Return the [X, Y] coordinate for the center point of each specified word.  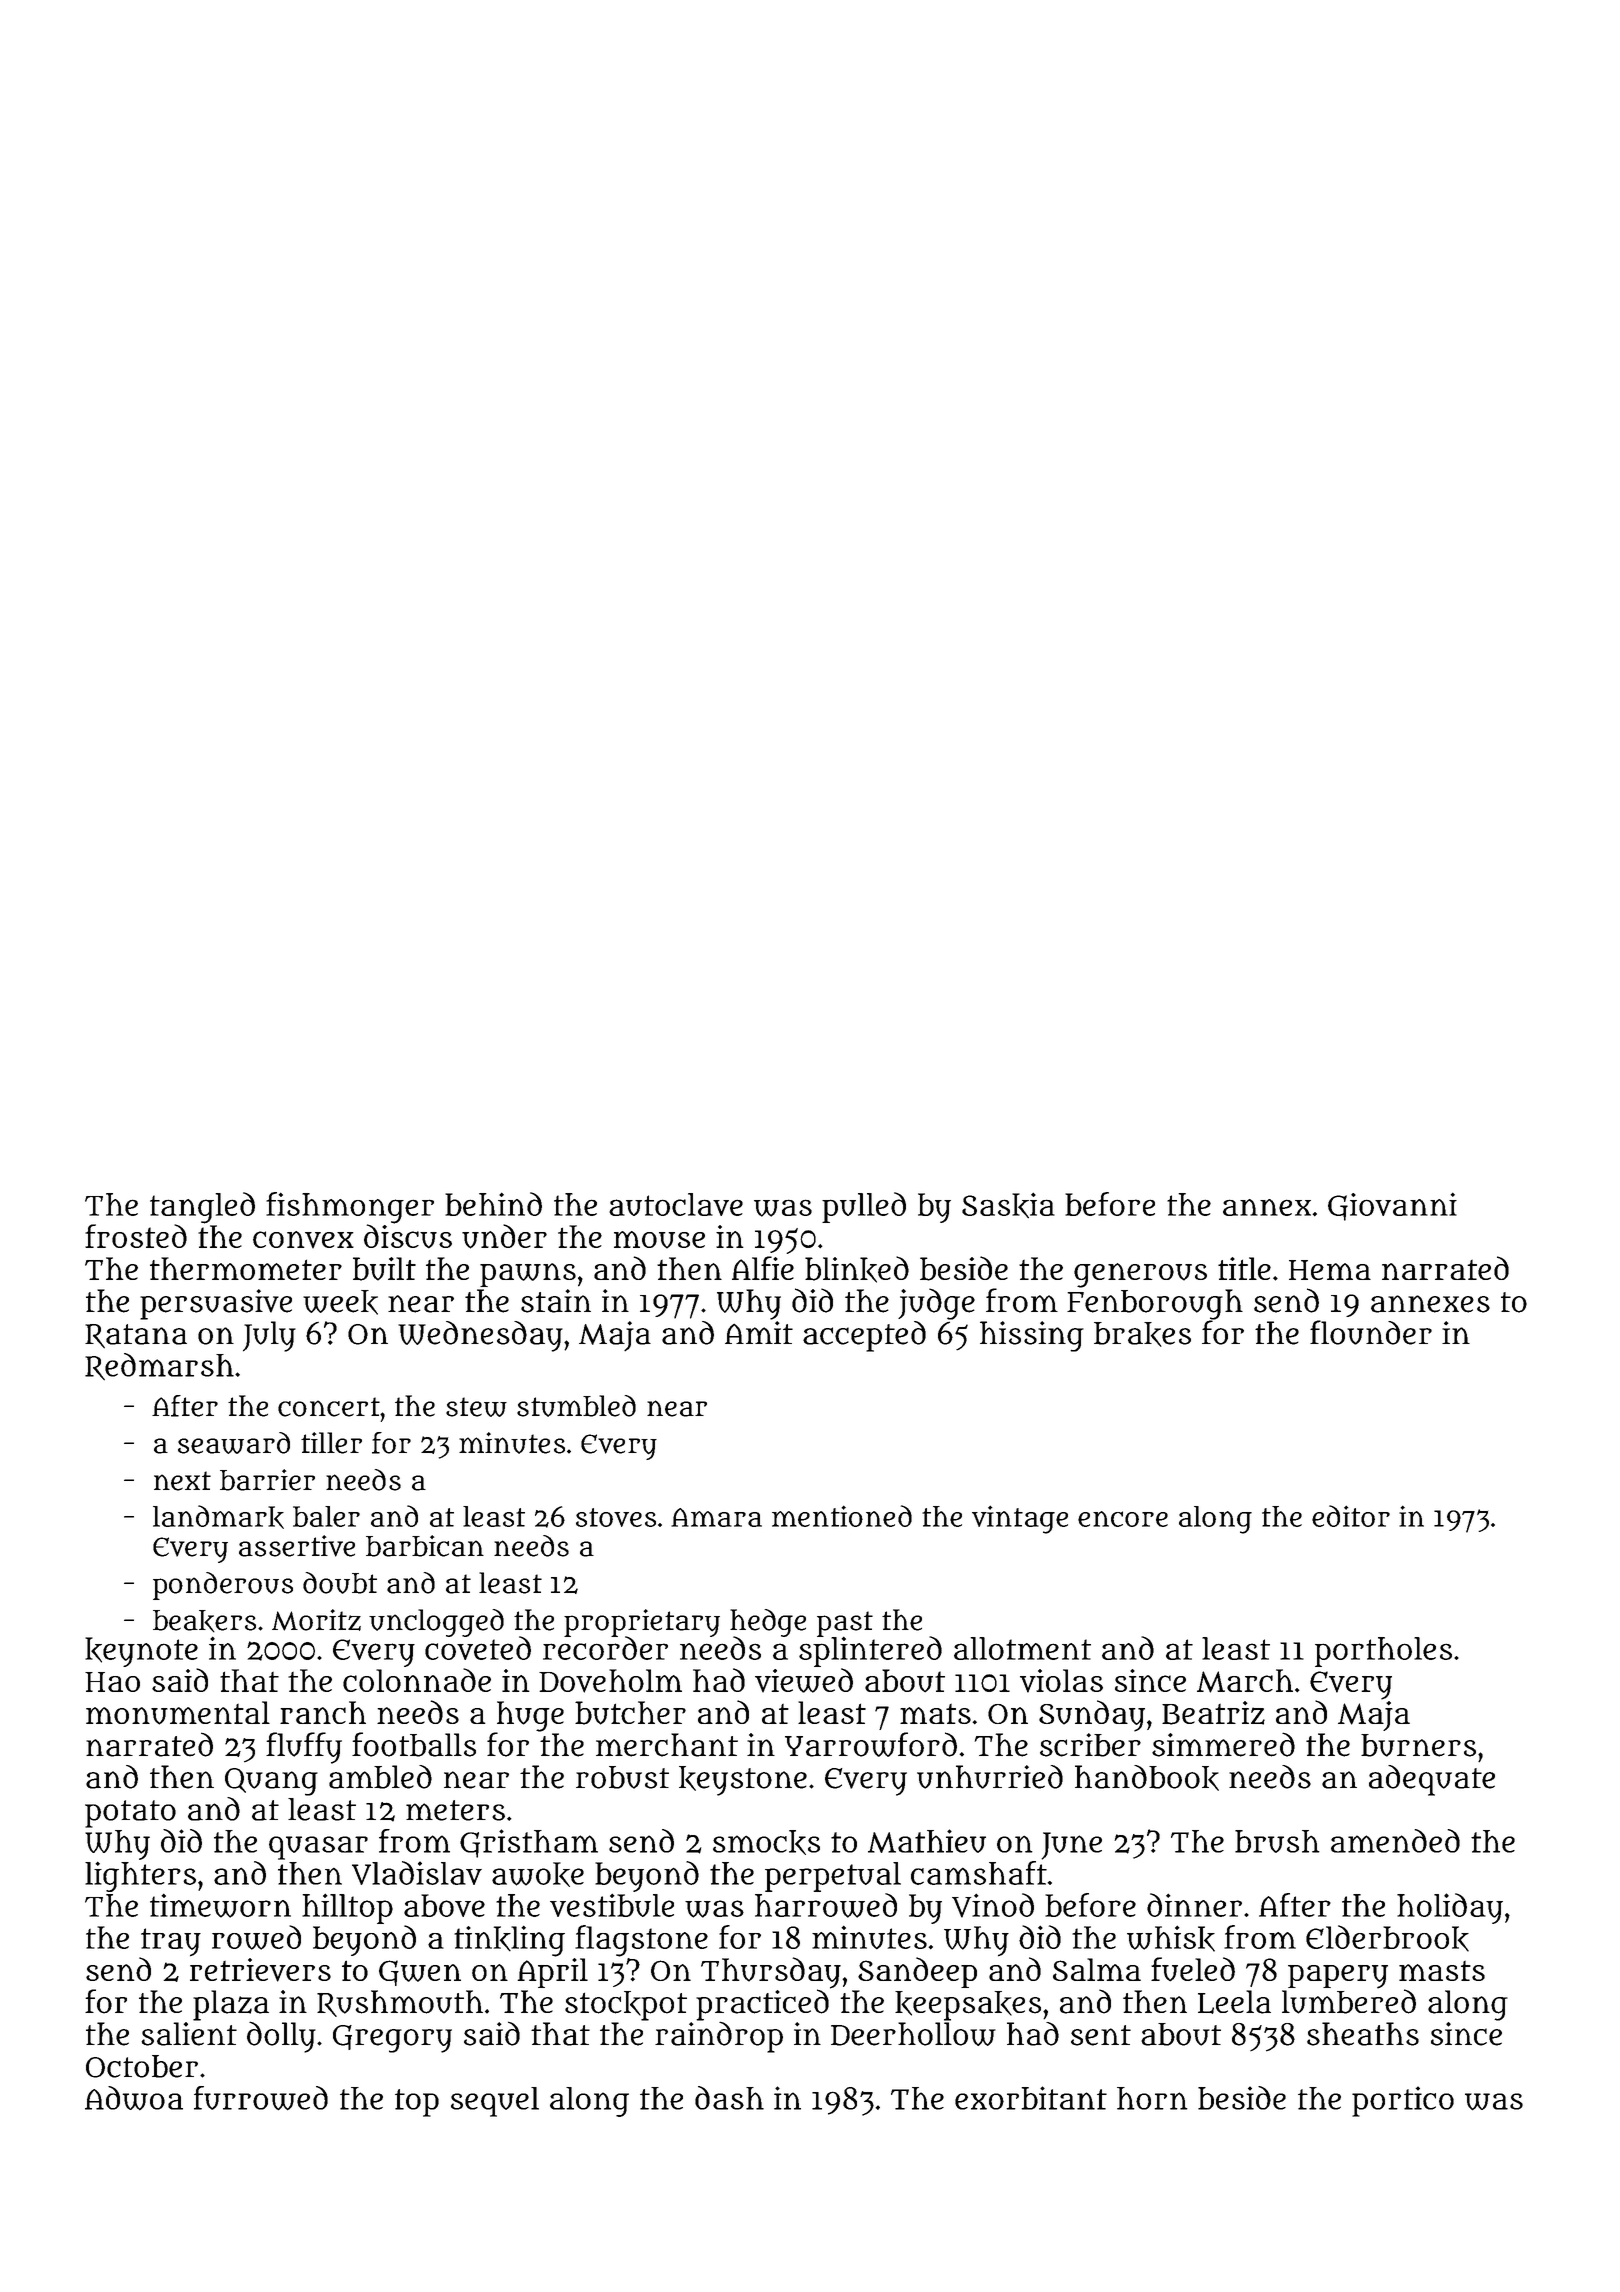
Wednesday [480, 1336]
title [1244, 1268]
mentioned [842, 1516]
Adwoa [134, 2098]
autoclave [676, 1204]
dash [729, 2098]
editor [1351, 1516]
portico [1403, 2101]
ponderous [223, 1586]
